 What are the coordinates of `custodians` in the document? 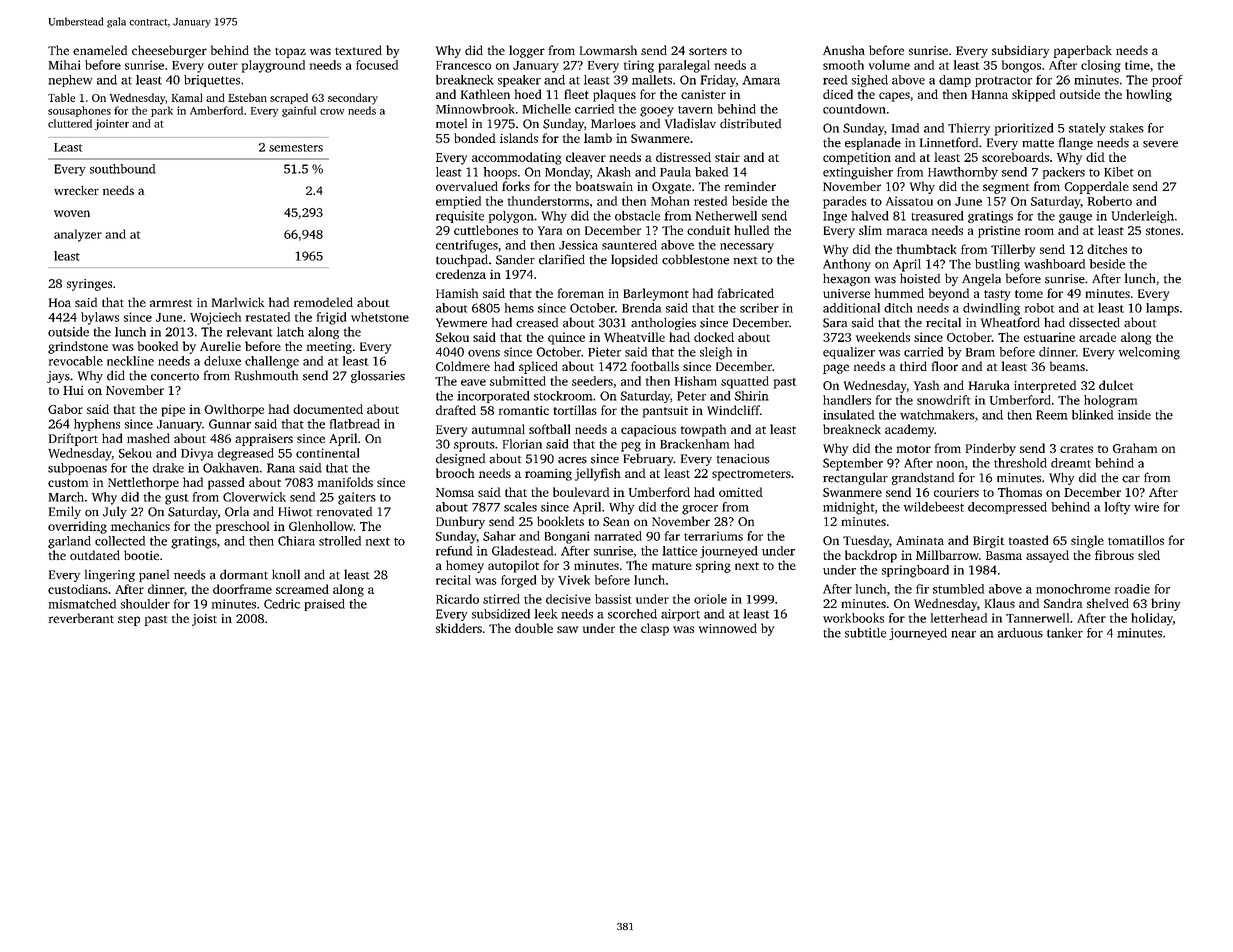 It's located at (78, 589).
